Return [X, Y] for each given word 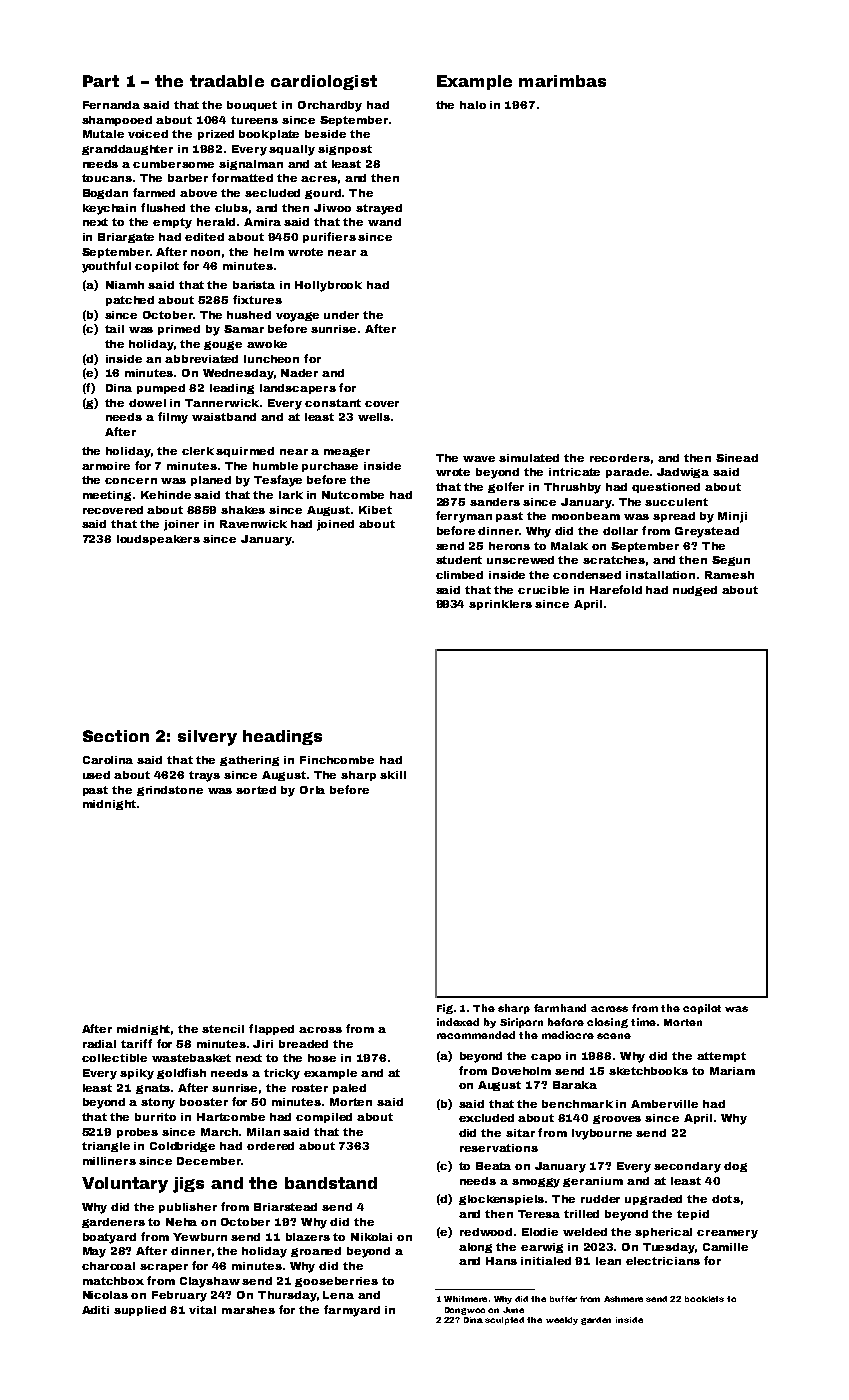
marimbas [562, 81]
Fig [445, 1009]
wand [384, 222]
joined [335, 525]
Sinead [737, 458]
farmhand [560, 1008]
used [96, 775]
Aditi [95, 1310]
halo [473, 105]
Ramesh [729, 575]
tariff [136, 1043]
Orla [312, 790]
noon [205, 253]
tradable [227, 81]
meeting [107, 496]
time [643, 1022]
